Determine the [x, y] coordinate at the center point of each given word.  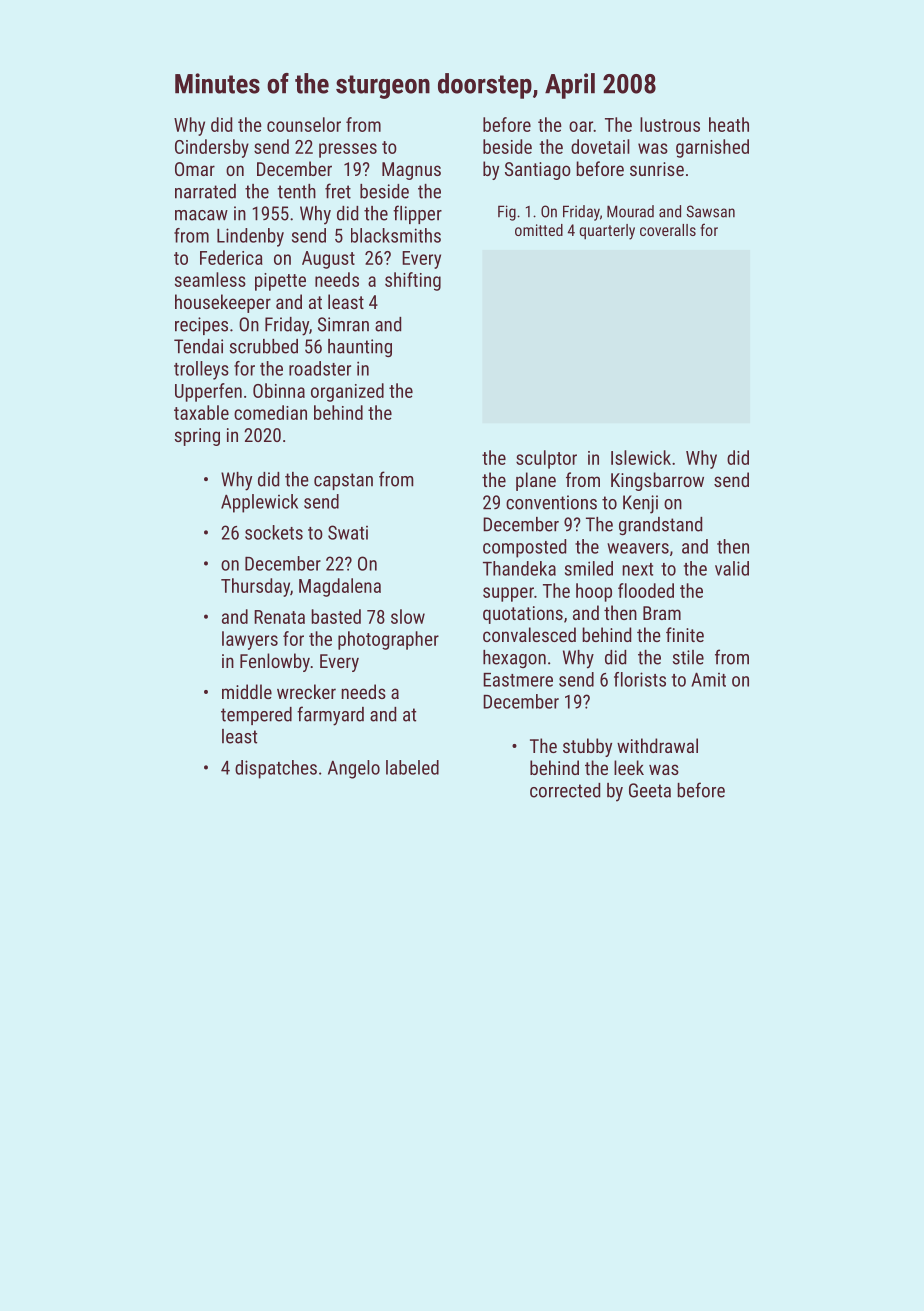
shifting [413, 281]
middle [247, 691]
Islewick [641, 457]
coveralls [668, 230]
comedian [270, 412]
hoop [594, 592]
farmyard [330, 716]
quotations [523, 615]
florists [640, 679]
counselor [304, 124]
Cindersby [212, 148]
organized [347, 392]
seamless [210, 279]
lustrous [670, 124]
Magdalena [340, 587]
